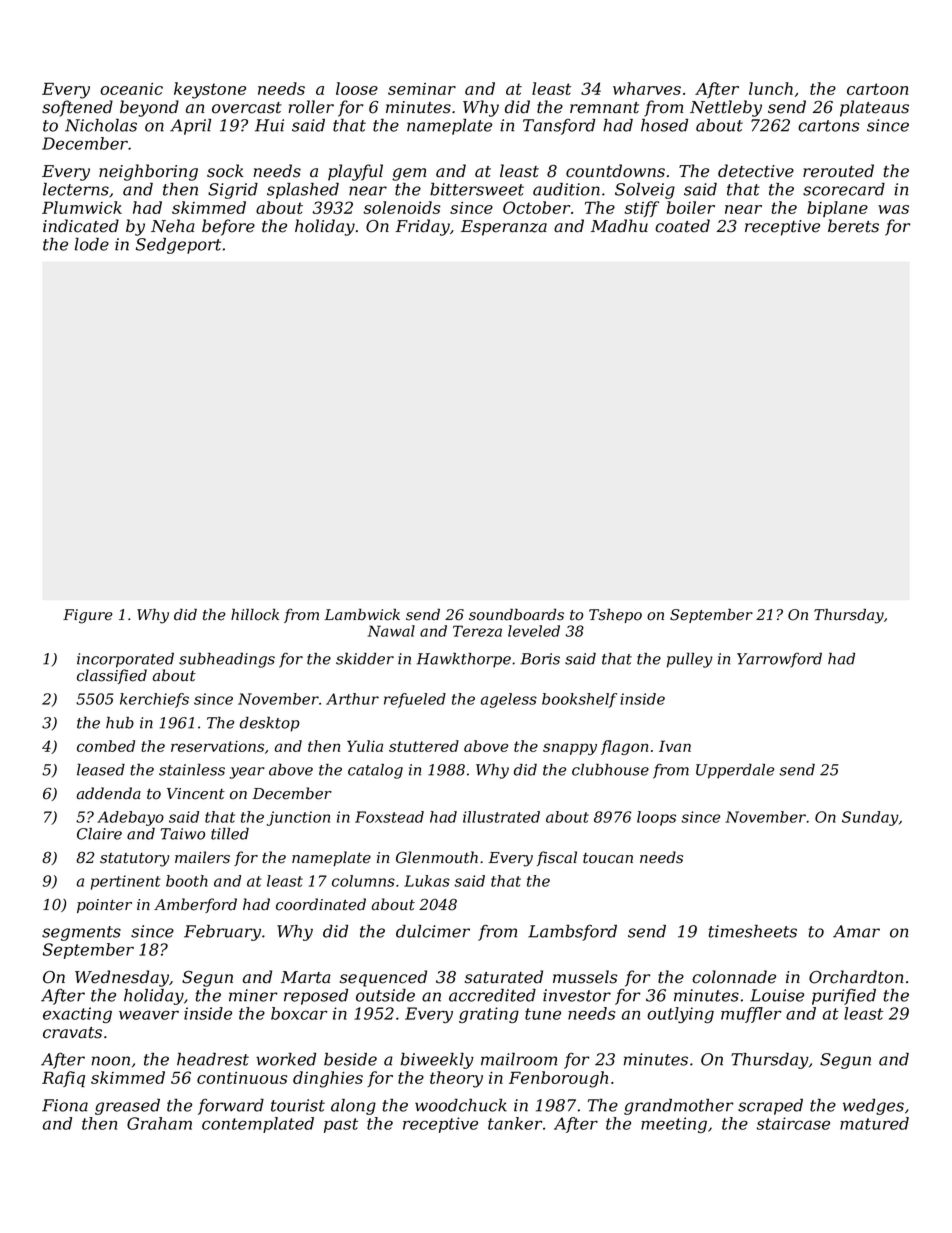 The width and height of the page is (952, 1233). What do you see at coordinates (112, 676) in the page?
I see `classified` at bounding box center [112, 676].
